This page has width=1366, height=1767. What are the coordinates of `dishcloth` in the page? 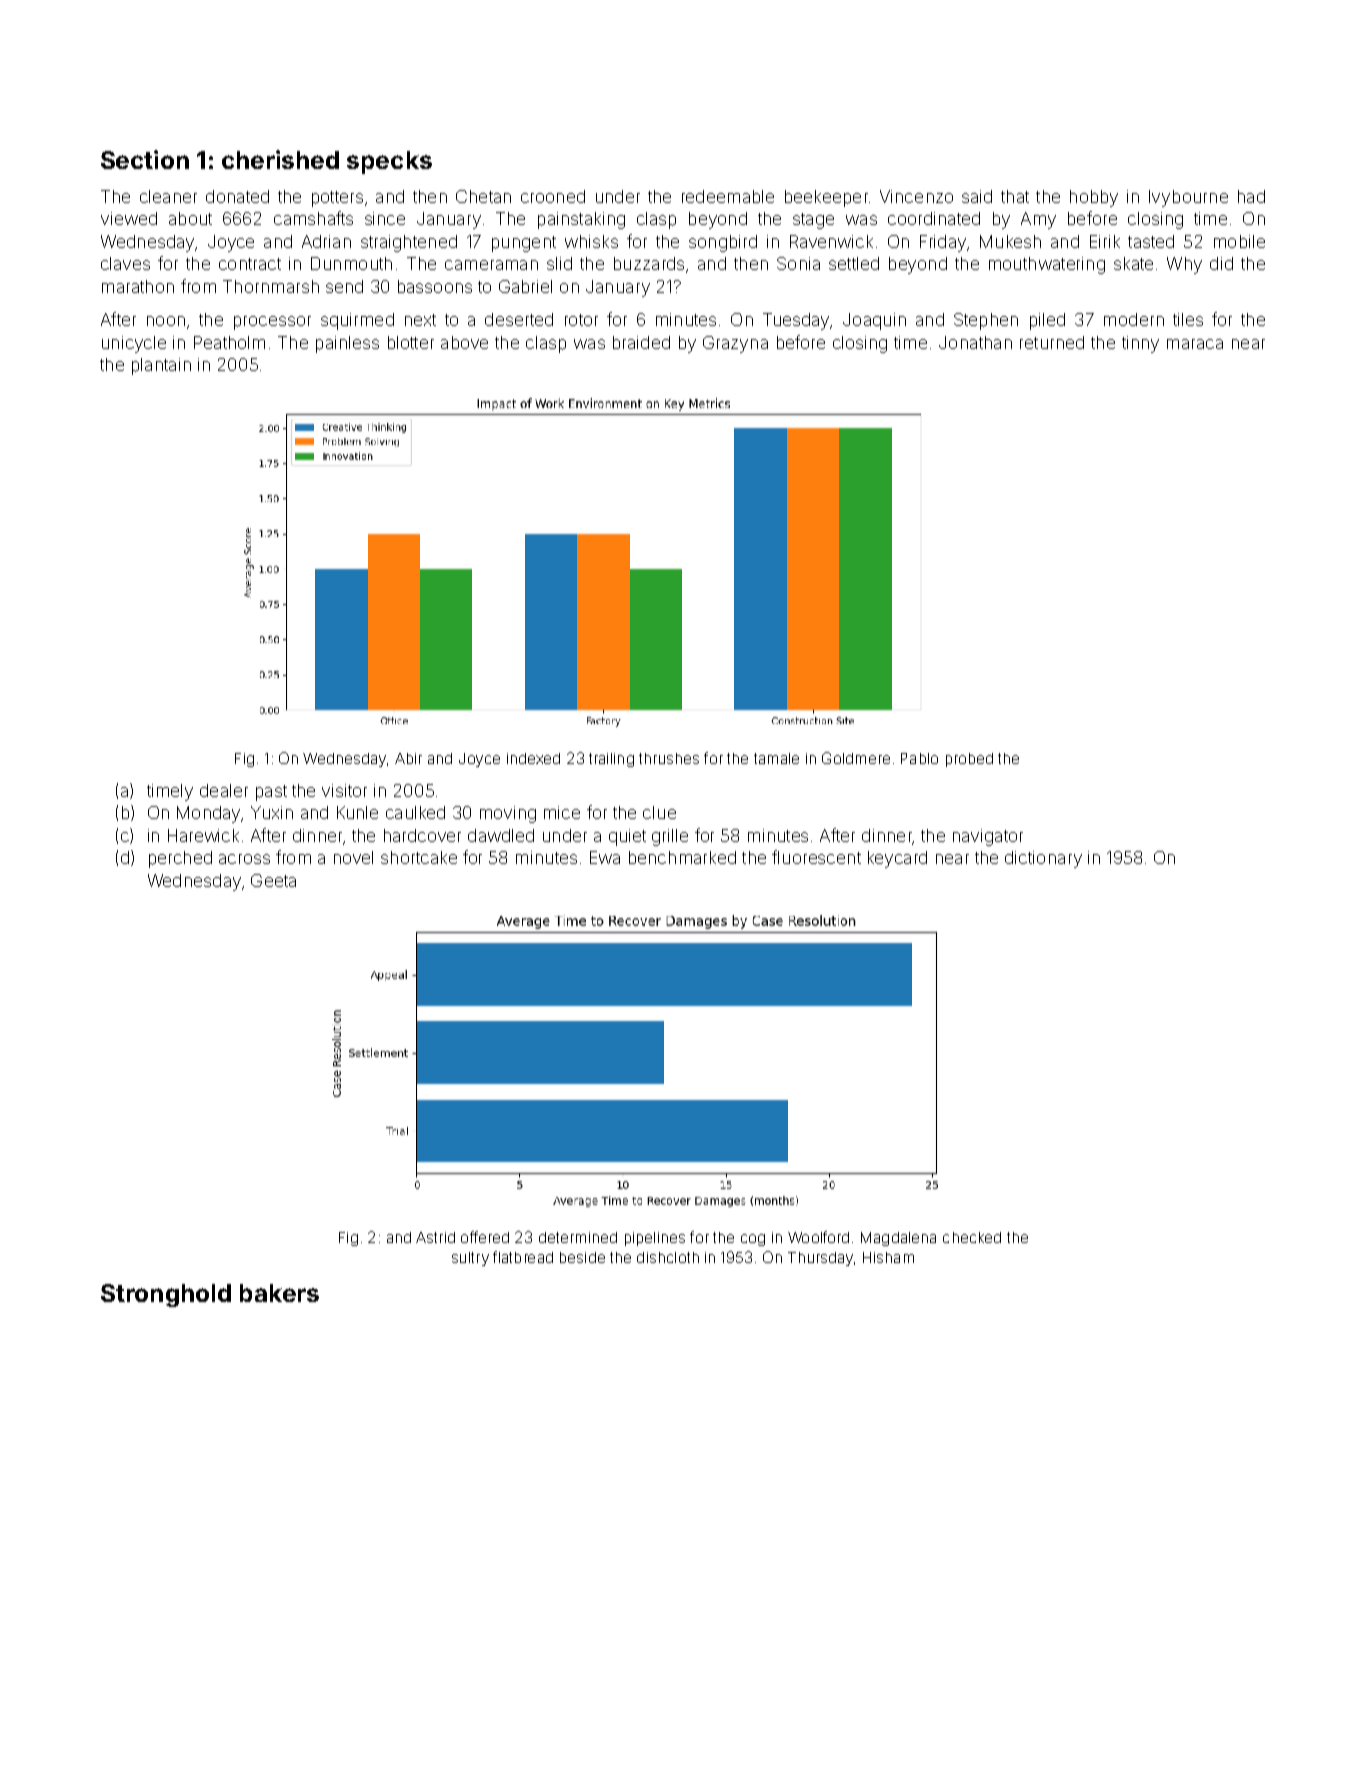 It's located at (668, 1257).
